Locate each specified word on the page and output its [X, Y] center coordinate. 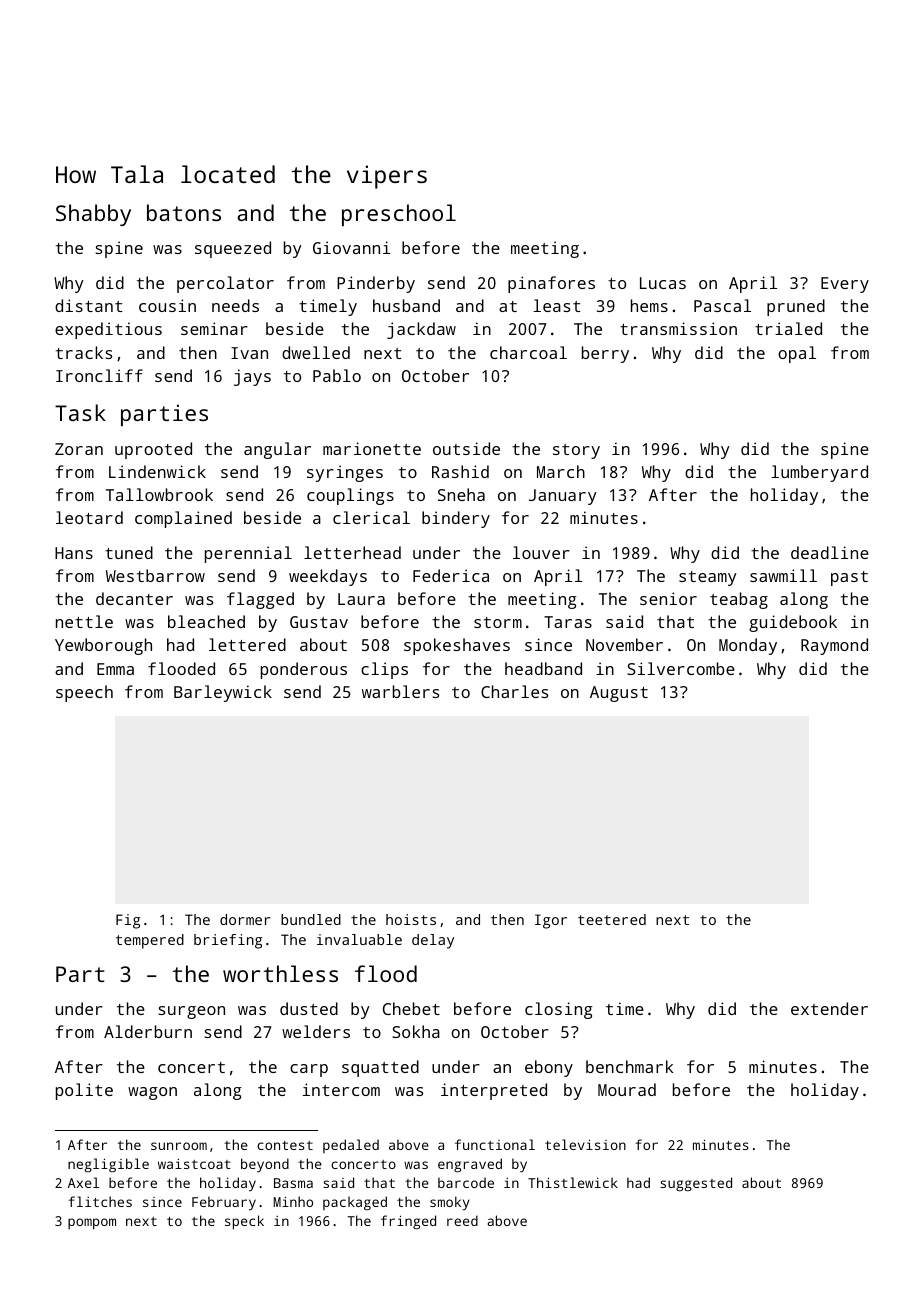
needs [235, 305]
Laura [361, 599]
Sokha [416, 1031]
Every [845, 285]
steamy [708, 578]
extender [829, 1008]
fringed [408, 1222]
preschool [399, 215]
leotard [89, 517]
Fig [128, 921]
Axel [83, 1182]
